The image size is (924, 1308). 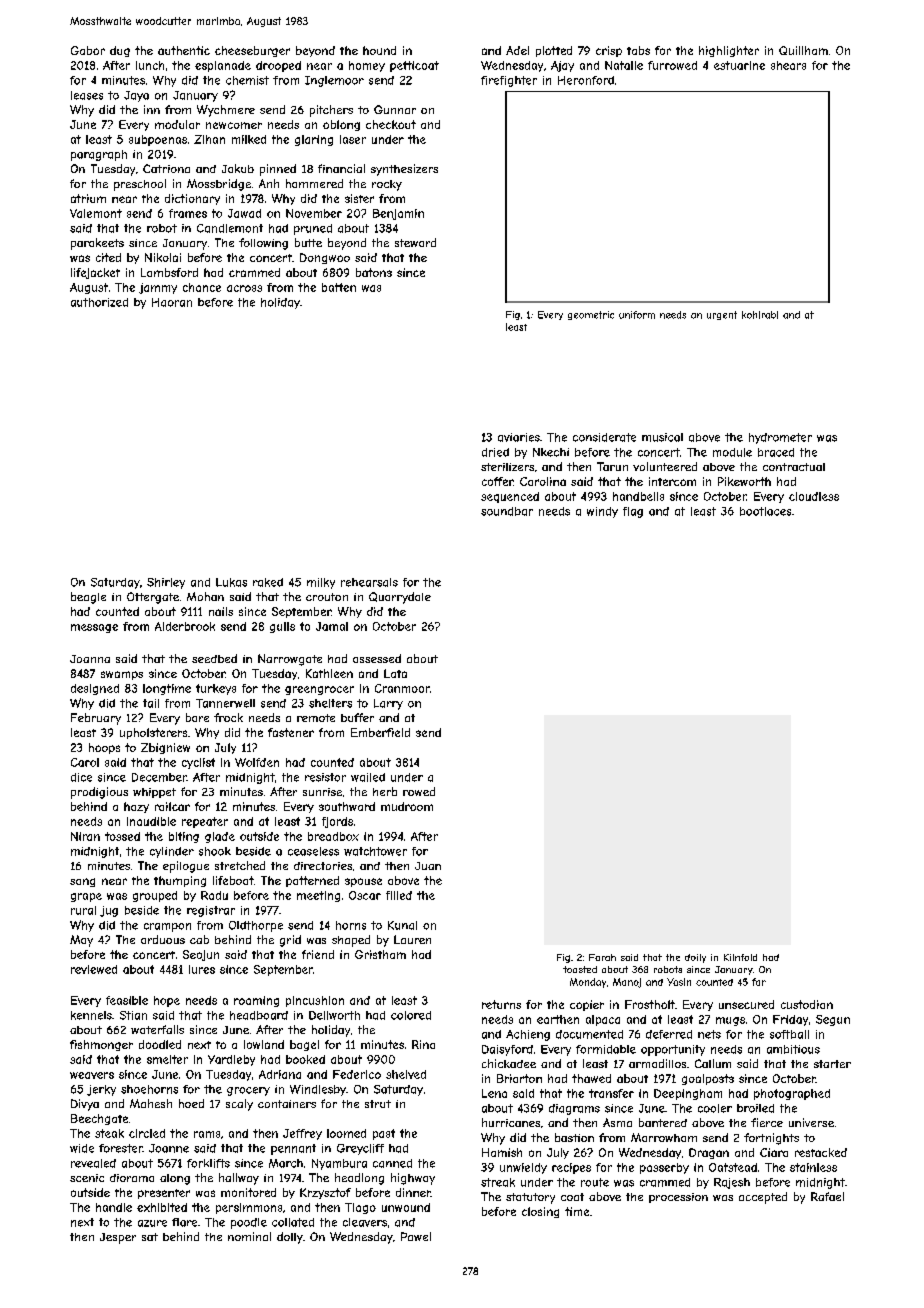 I want to click on Benjamin, so click(x=398, y=214).
